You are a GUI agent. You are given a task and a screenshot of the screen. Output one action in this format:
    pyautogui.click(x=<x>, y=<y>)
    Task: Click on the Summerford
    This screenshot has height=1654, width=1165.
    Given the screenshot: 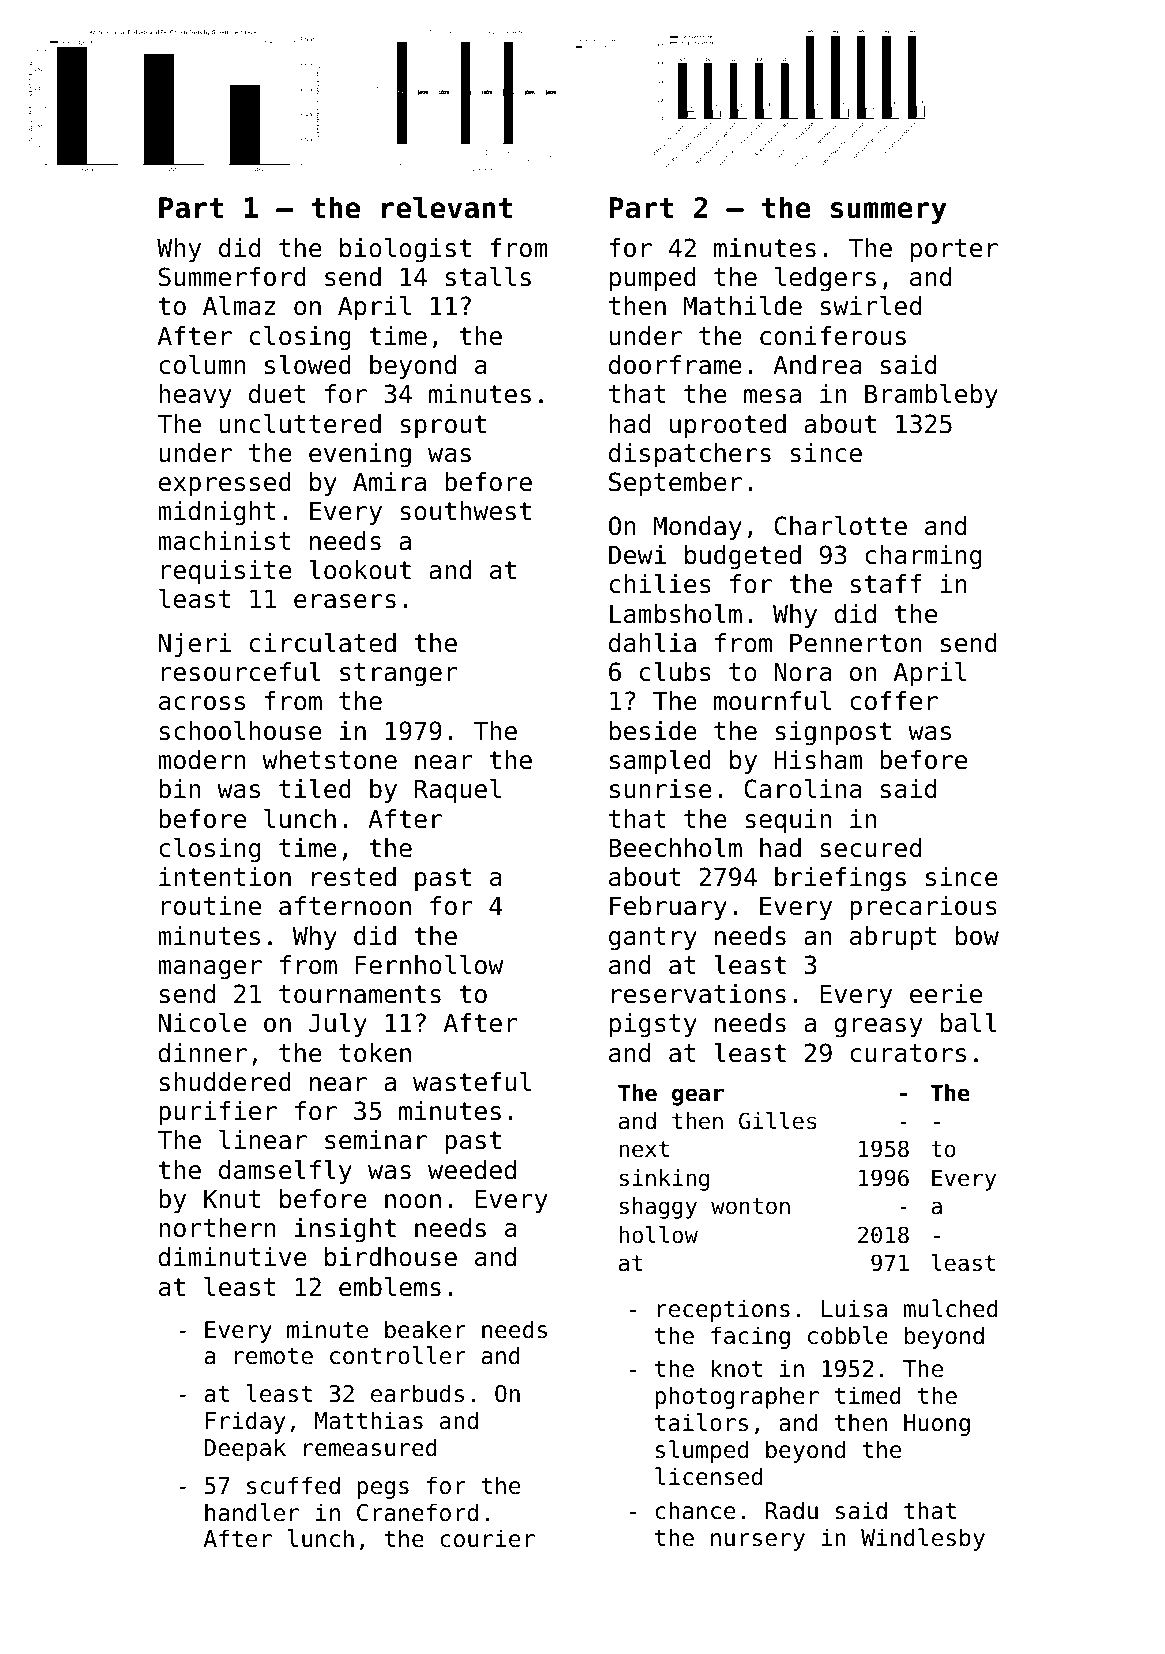 What is the action you would take?
    pyautogui.click(x=232, y=277)
